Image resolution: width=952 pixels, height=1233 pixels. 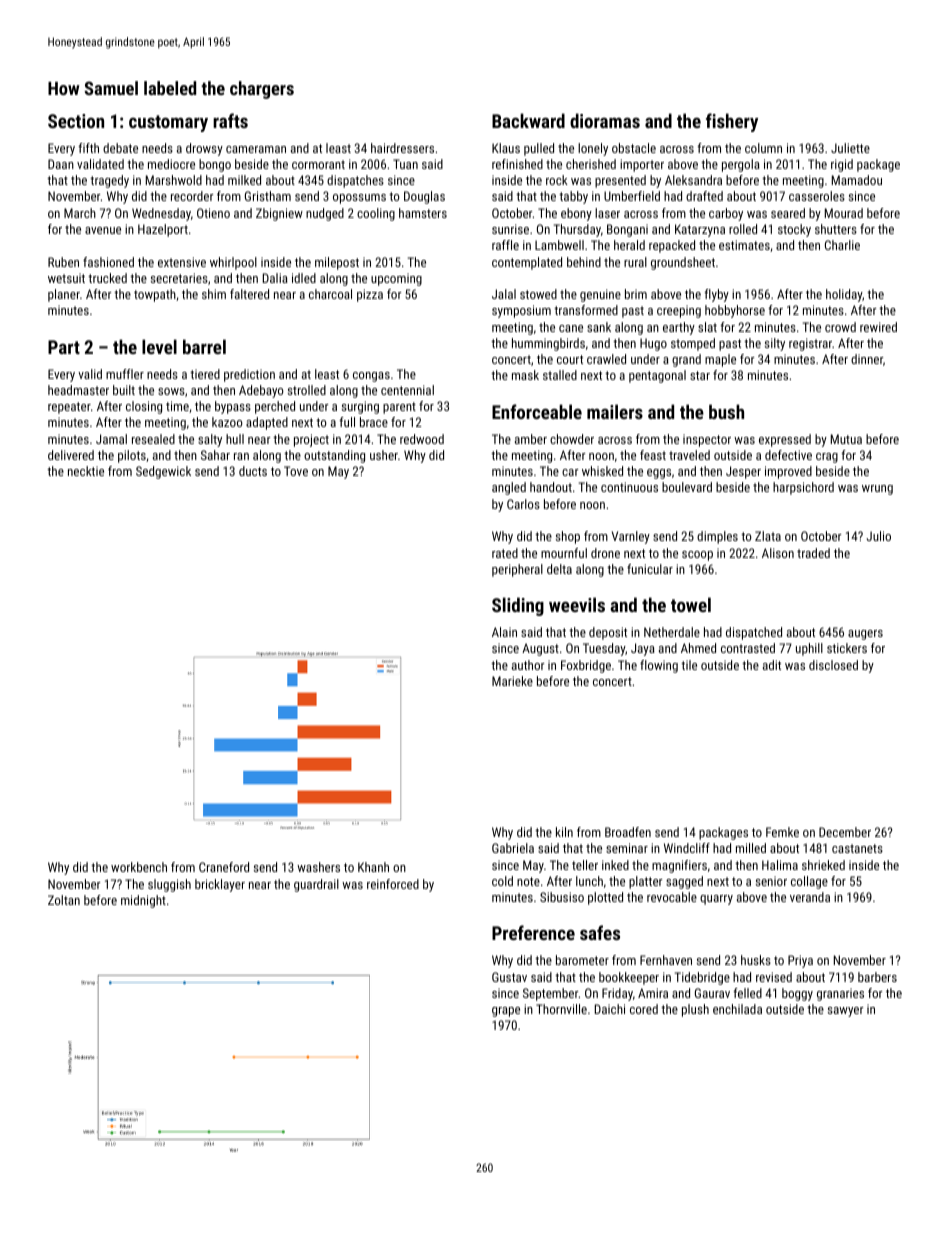 I want to click on Sedgewick, so click(x=163, y=472).
